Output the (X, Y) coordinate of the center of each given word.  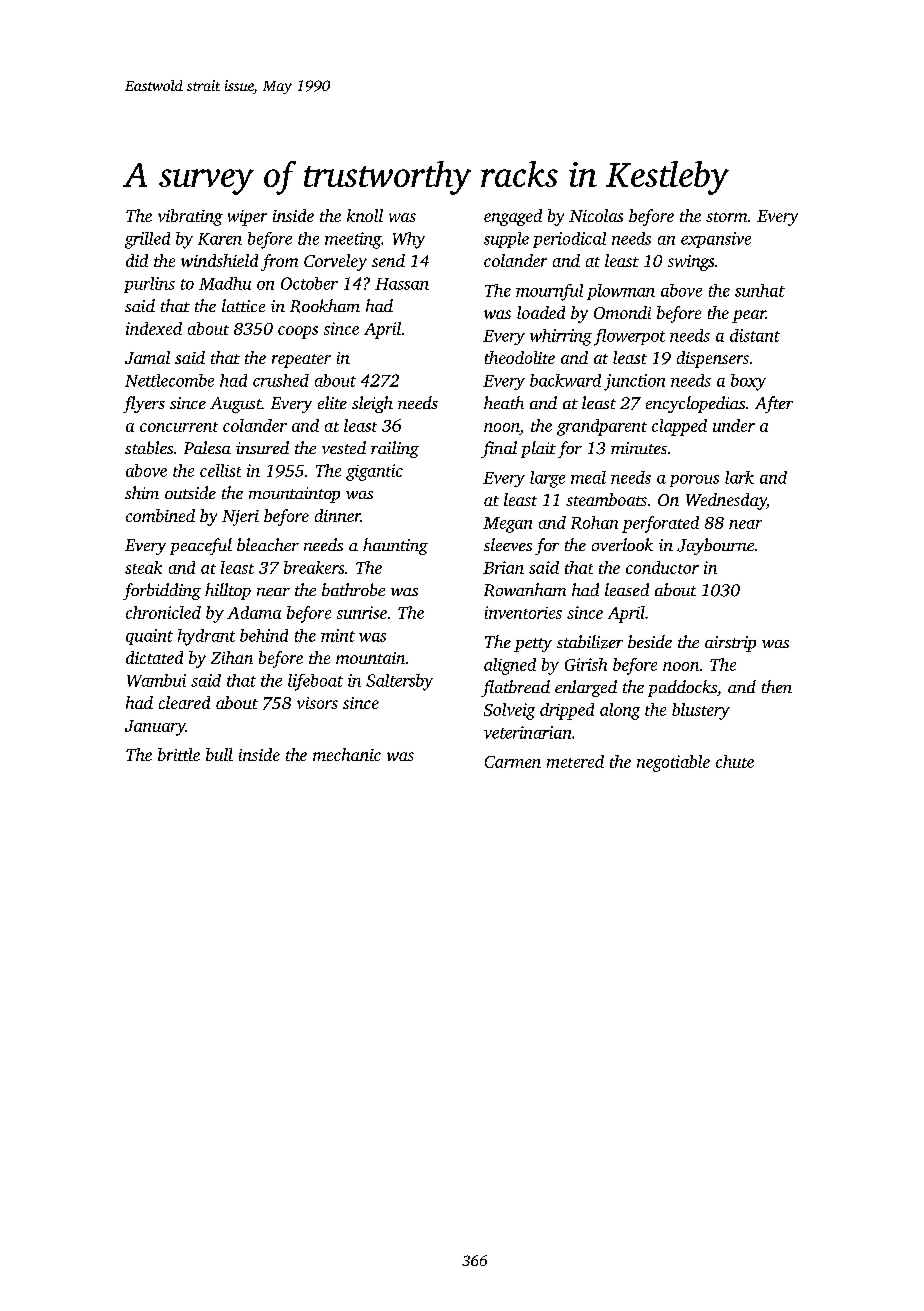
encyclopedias (695, 404)
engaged (513, 217)
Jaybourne (715, 546)
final (499, 449)
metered (575, 761)
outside (190, 492)
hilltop (228, 591)
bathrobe (353, 589)
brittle (179, 754)
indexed (154, 328)
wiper (247, 218)
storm (726, 217)
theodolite (520, 357)
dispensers (713, 359)
